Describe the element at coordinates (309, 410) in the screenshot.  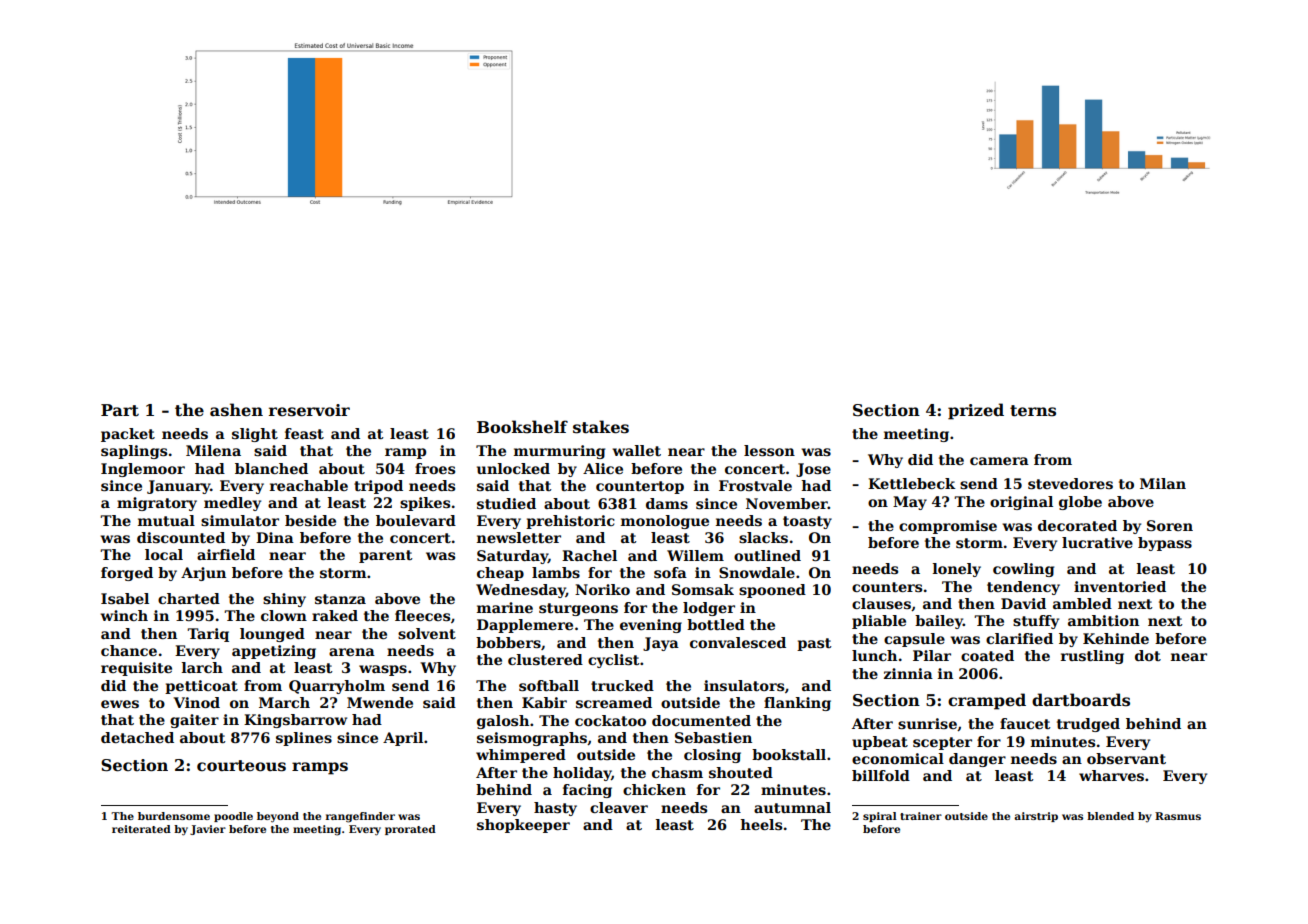
I see `reservoir` at that location.
